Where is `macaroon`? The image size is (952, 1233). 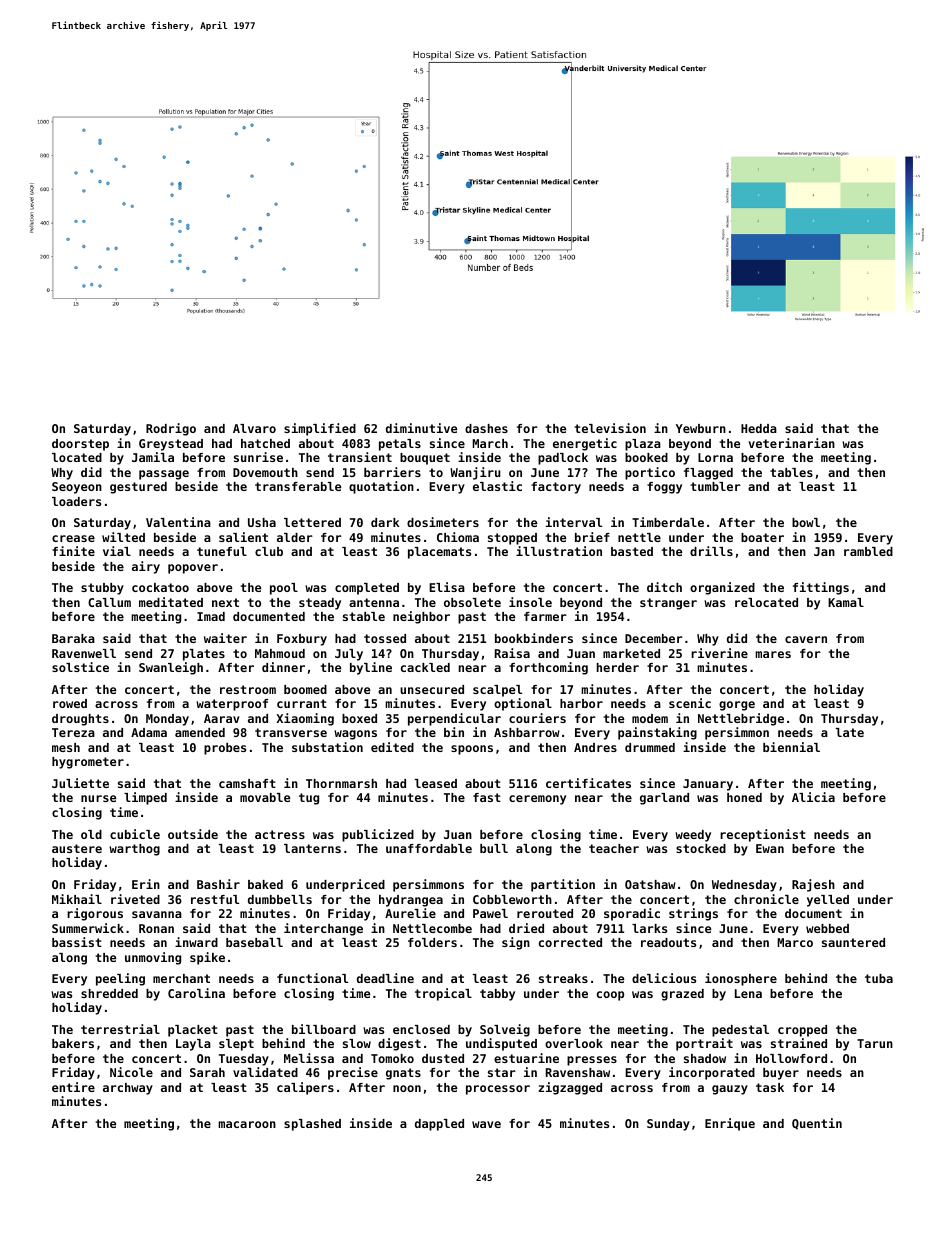 macaroon is located at coordinates (247, 1124).
